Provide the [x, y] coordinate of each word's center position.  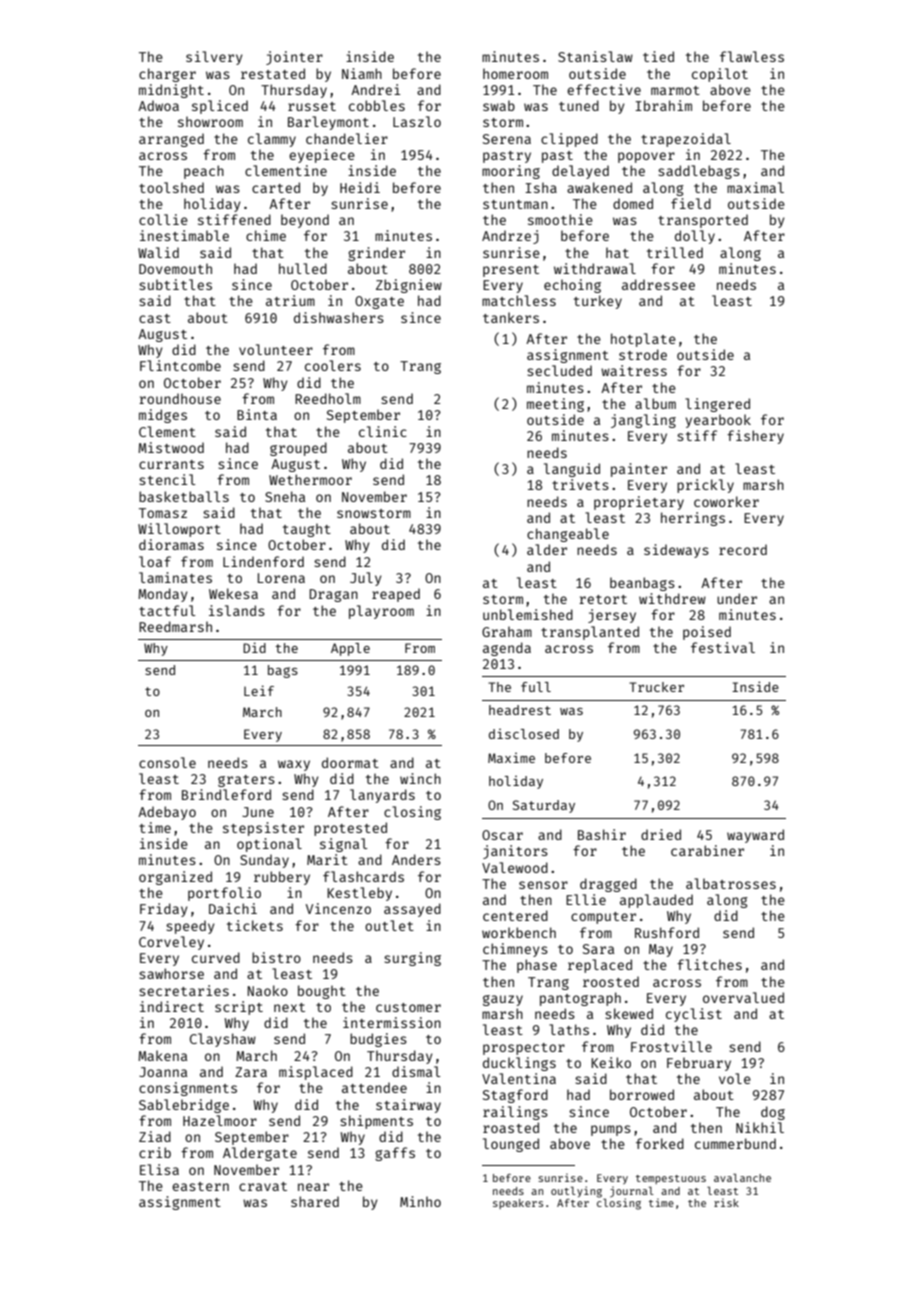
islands [237, 610]
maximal [755, 187]
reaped [396, 595]
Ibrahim [663, 105]
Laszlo [417, 121]
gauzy [503, 1000]
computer [603, 918]
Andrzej [510, 237]
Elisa [159, 1169]
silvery [214, 58]
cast [155, 318]
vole [735, 1078]
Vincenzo [338, 908]
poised [707, 633]
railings [515, 1113]
